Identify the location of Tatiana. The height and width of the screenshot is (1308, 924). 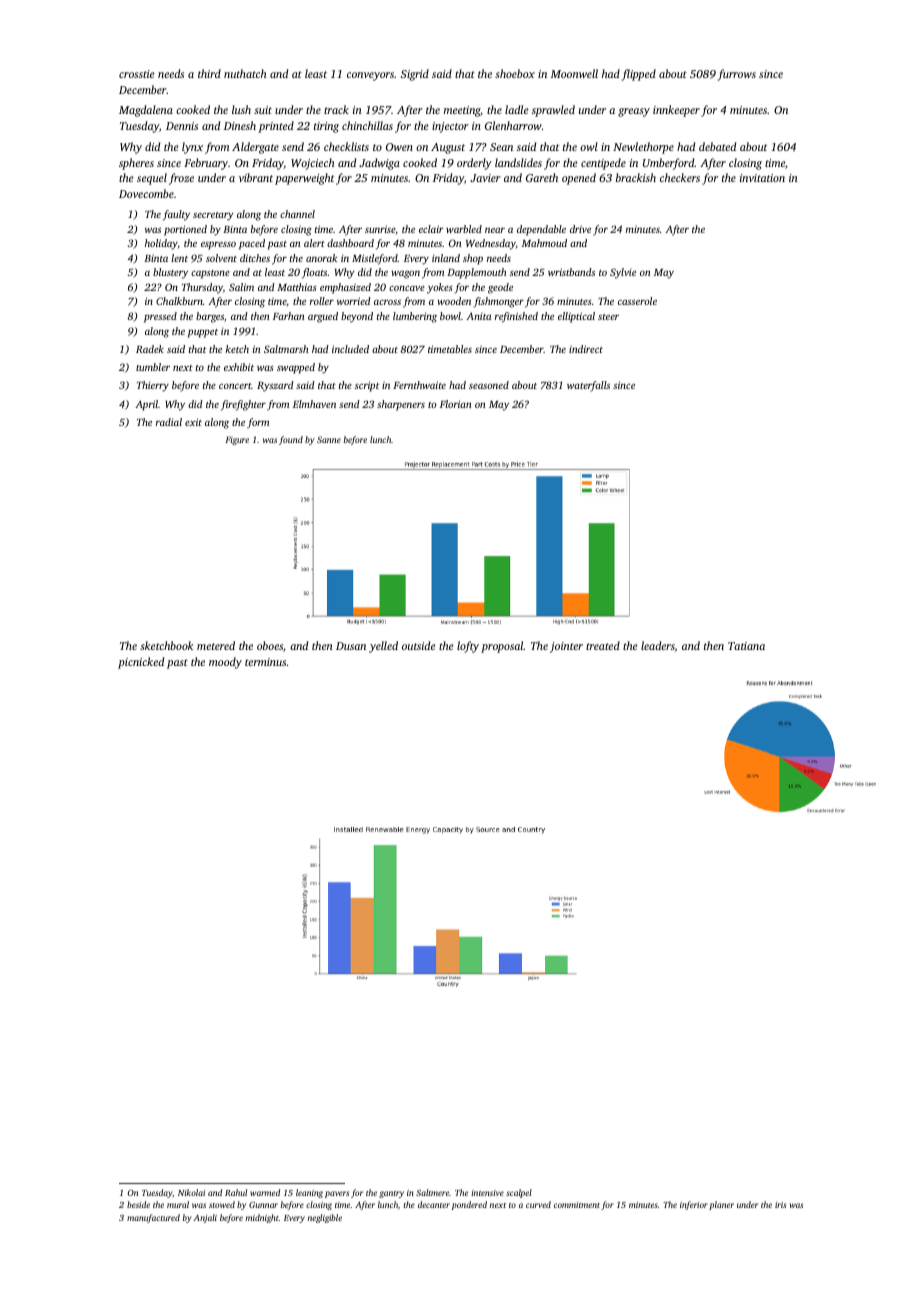
(746, 646).
